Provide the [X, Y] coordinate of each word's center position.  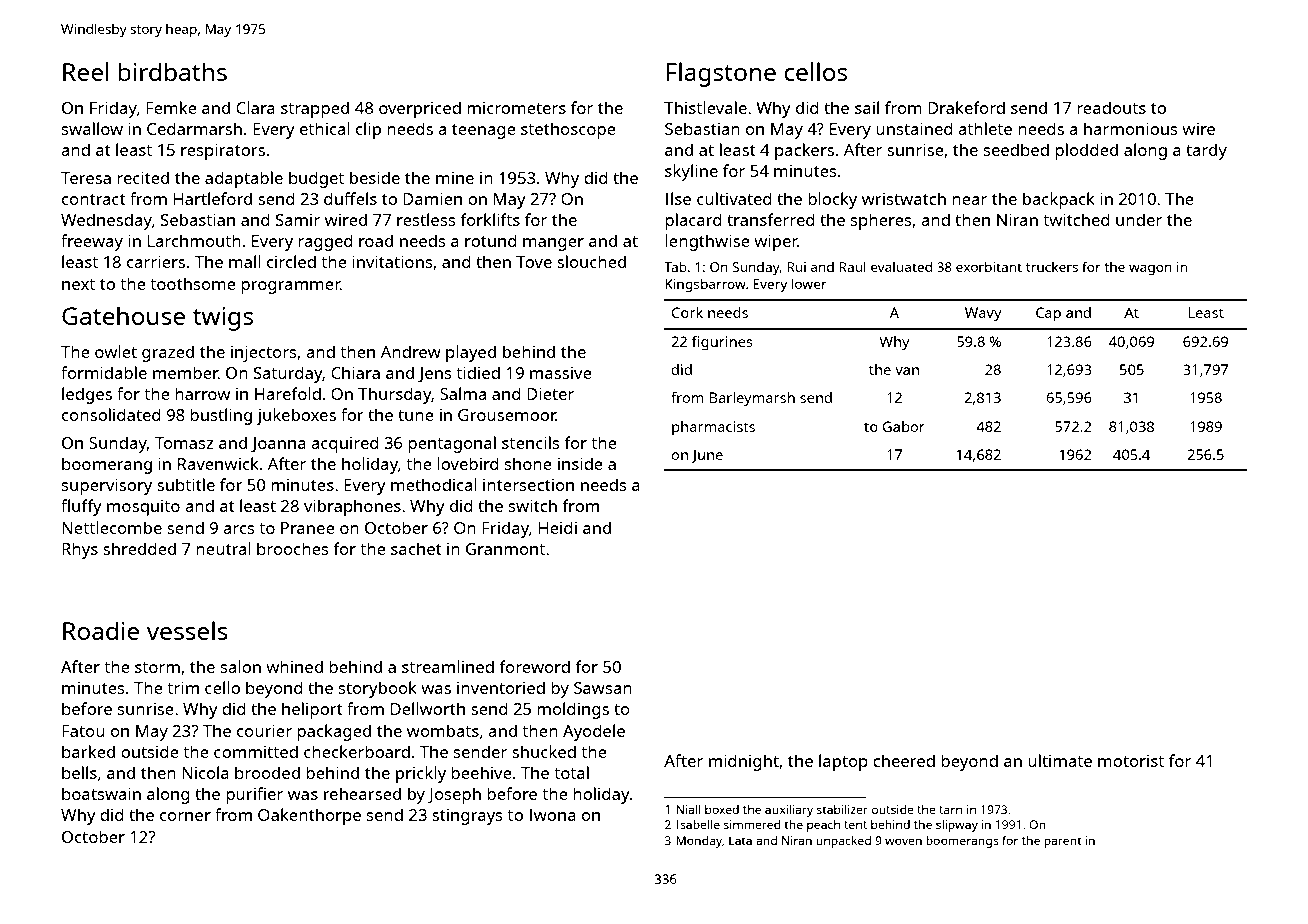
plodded [1086, 151]
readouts [1111, 107]
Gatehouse [123, 315]
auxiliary [789, 811]
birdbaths [172, 71]
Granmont [505, 549]
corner [185, 816]
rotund [491, 240]
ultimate [1060, 760]
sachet [416, 548]
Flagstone [721, 74]
